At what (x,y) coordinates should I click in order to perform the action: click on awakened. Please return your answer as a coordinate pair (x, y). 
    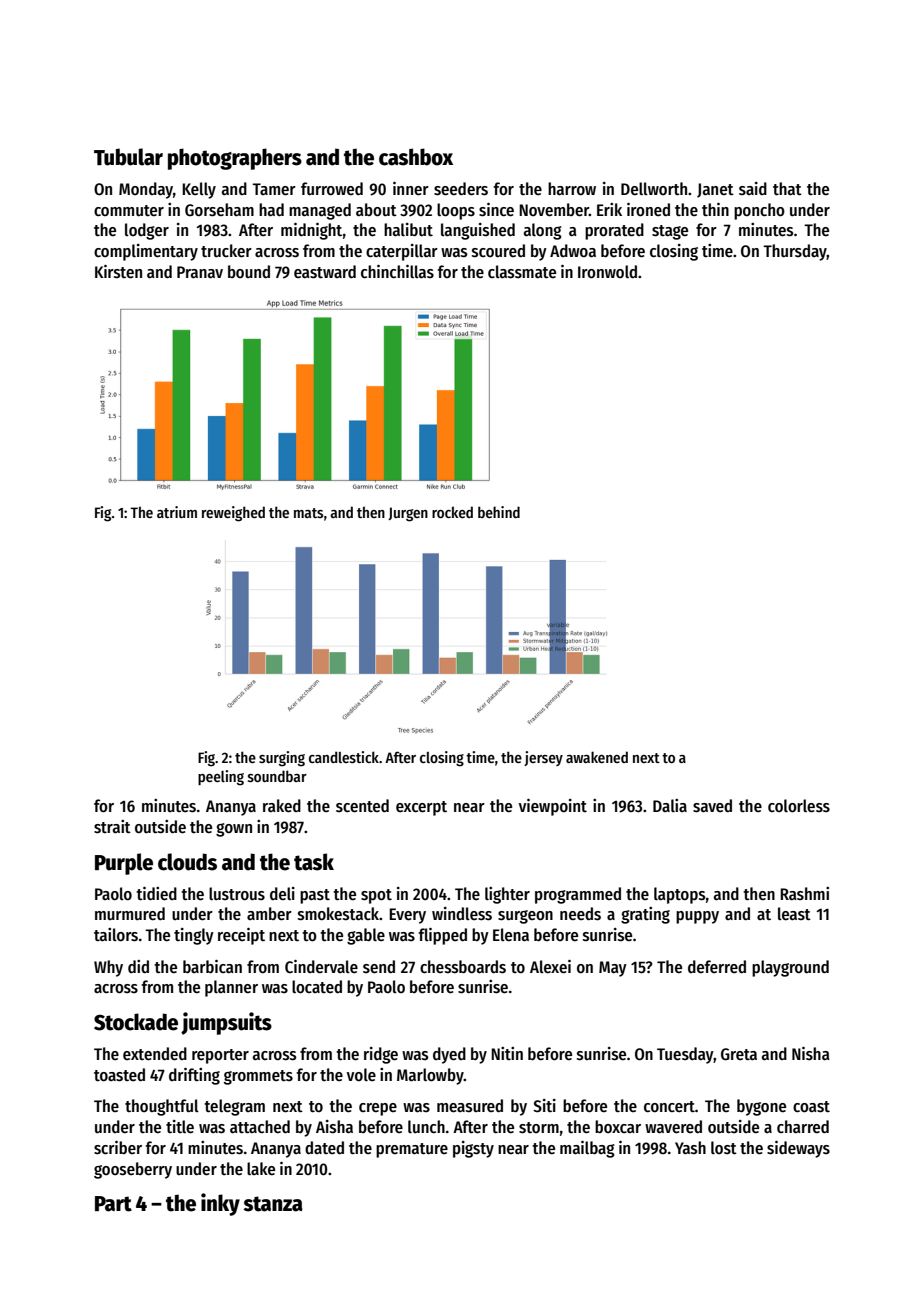
    Looking at the image, I should click on (597, 757).
